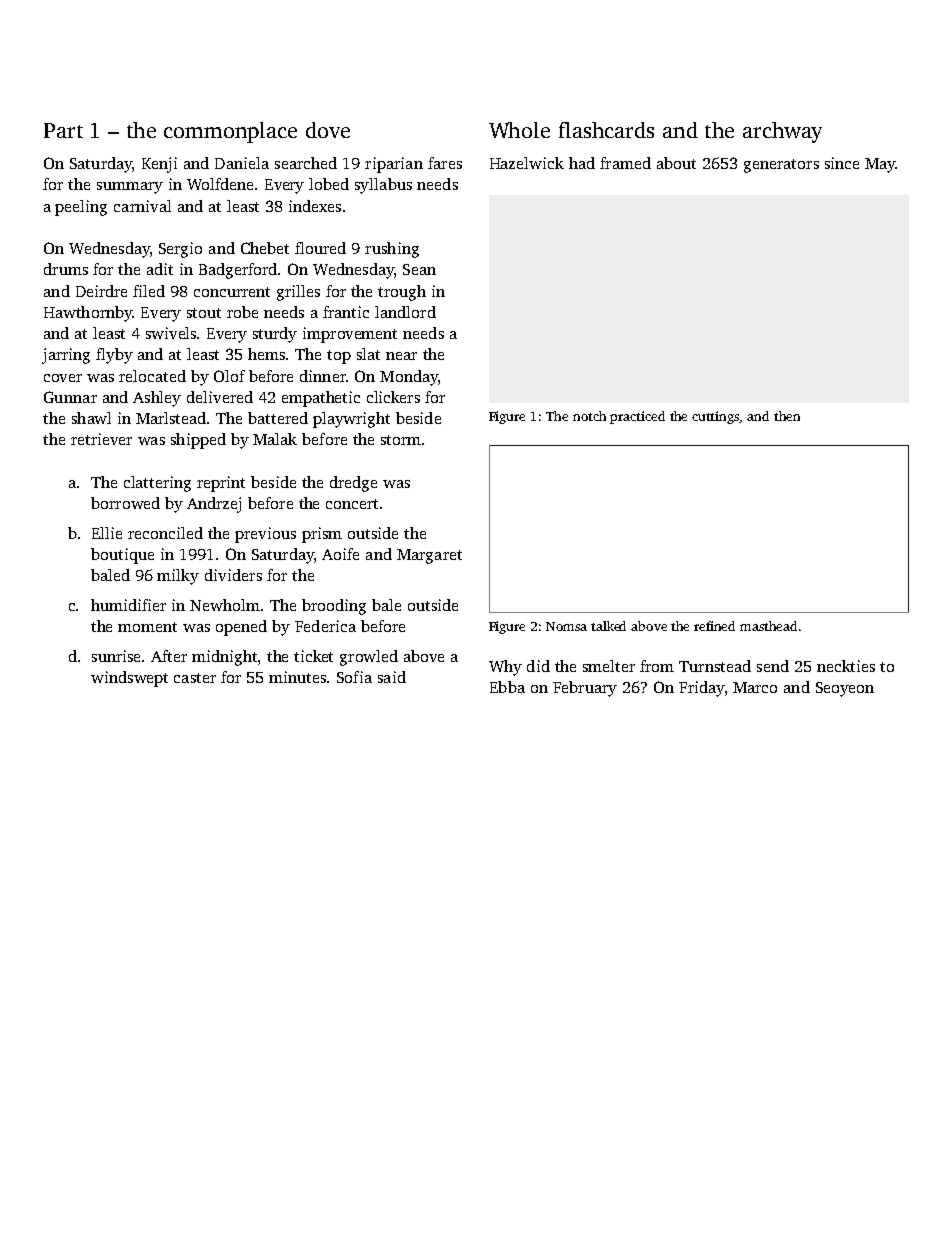 This document has width=952, height=1233. What do you see at coordinates (242, 312) in the document?
I see `robe` at bounding box center [242, 312].
